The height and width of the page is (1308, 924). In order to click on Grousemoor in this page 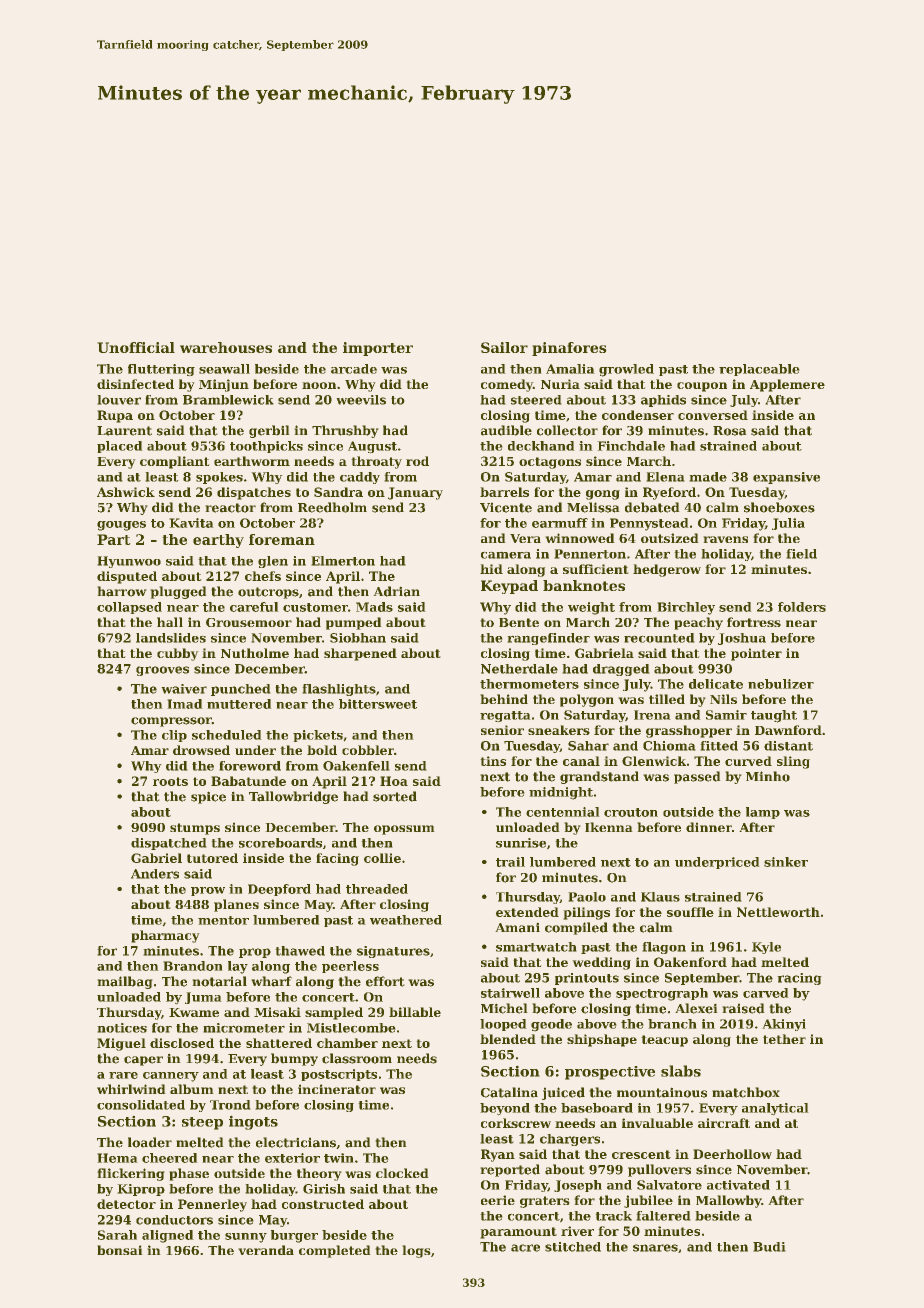, I will do `click(249, 622)`.
